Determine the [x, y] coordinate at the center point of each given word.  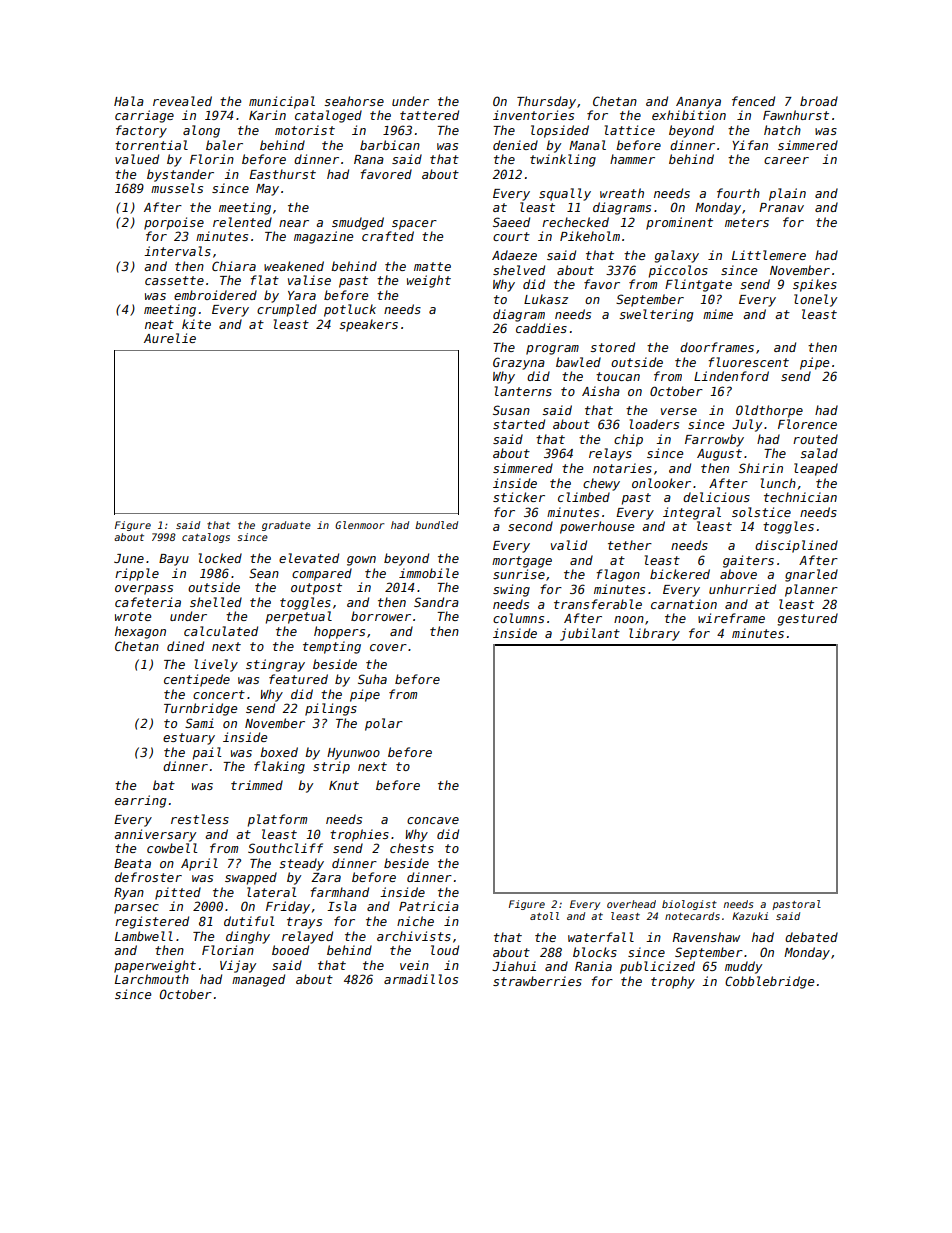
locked [220, 558]
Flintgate [698, 285]
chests [412, 848]
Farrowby [714, 440]
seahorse [354, 101]
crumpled [287, 310]
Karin [267, 115]
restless [200, 819]
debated [811, 937]
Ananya [698, 103]
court [511, 236]
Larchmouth [152, 979]
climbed [584, 497]
